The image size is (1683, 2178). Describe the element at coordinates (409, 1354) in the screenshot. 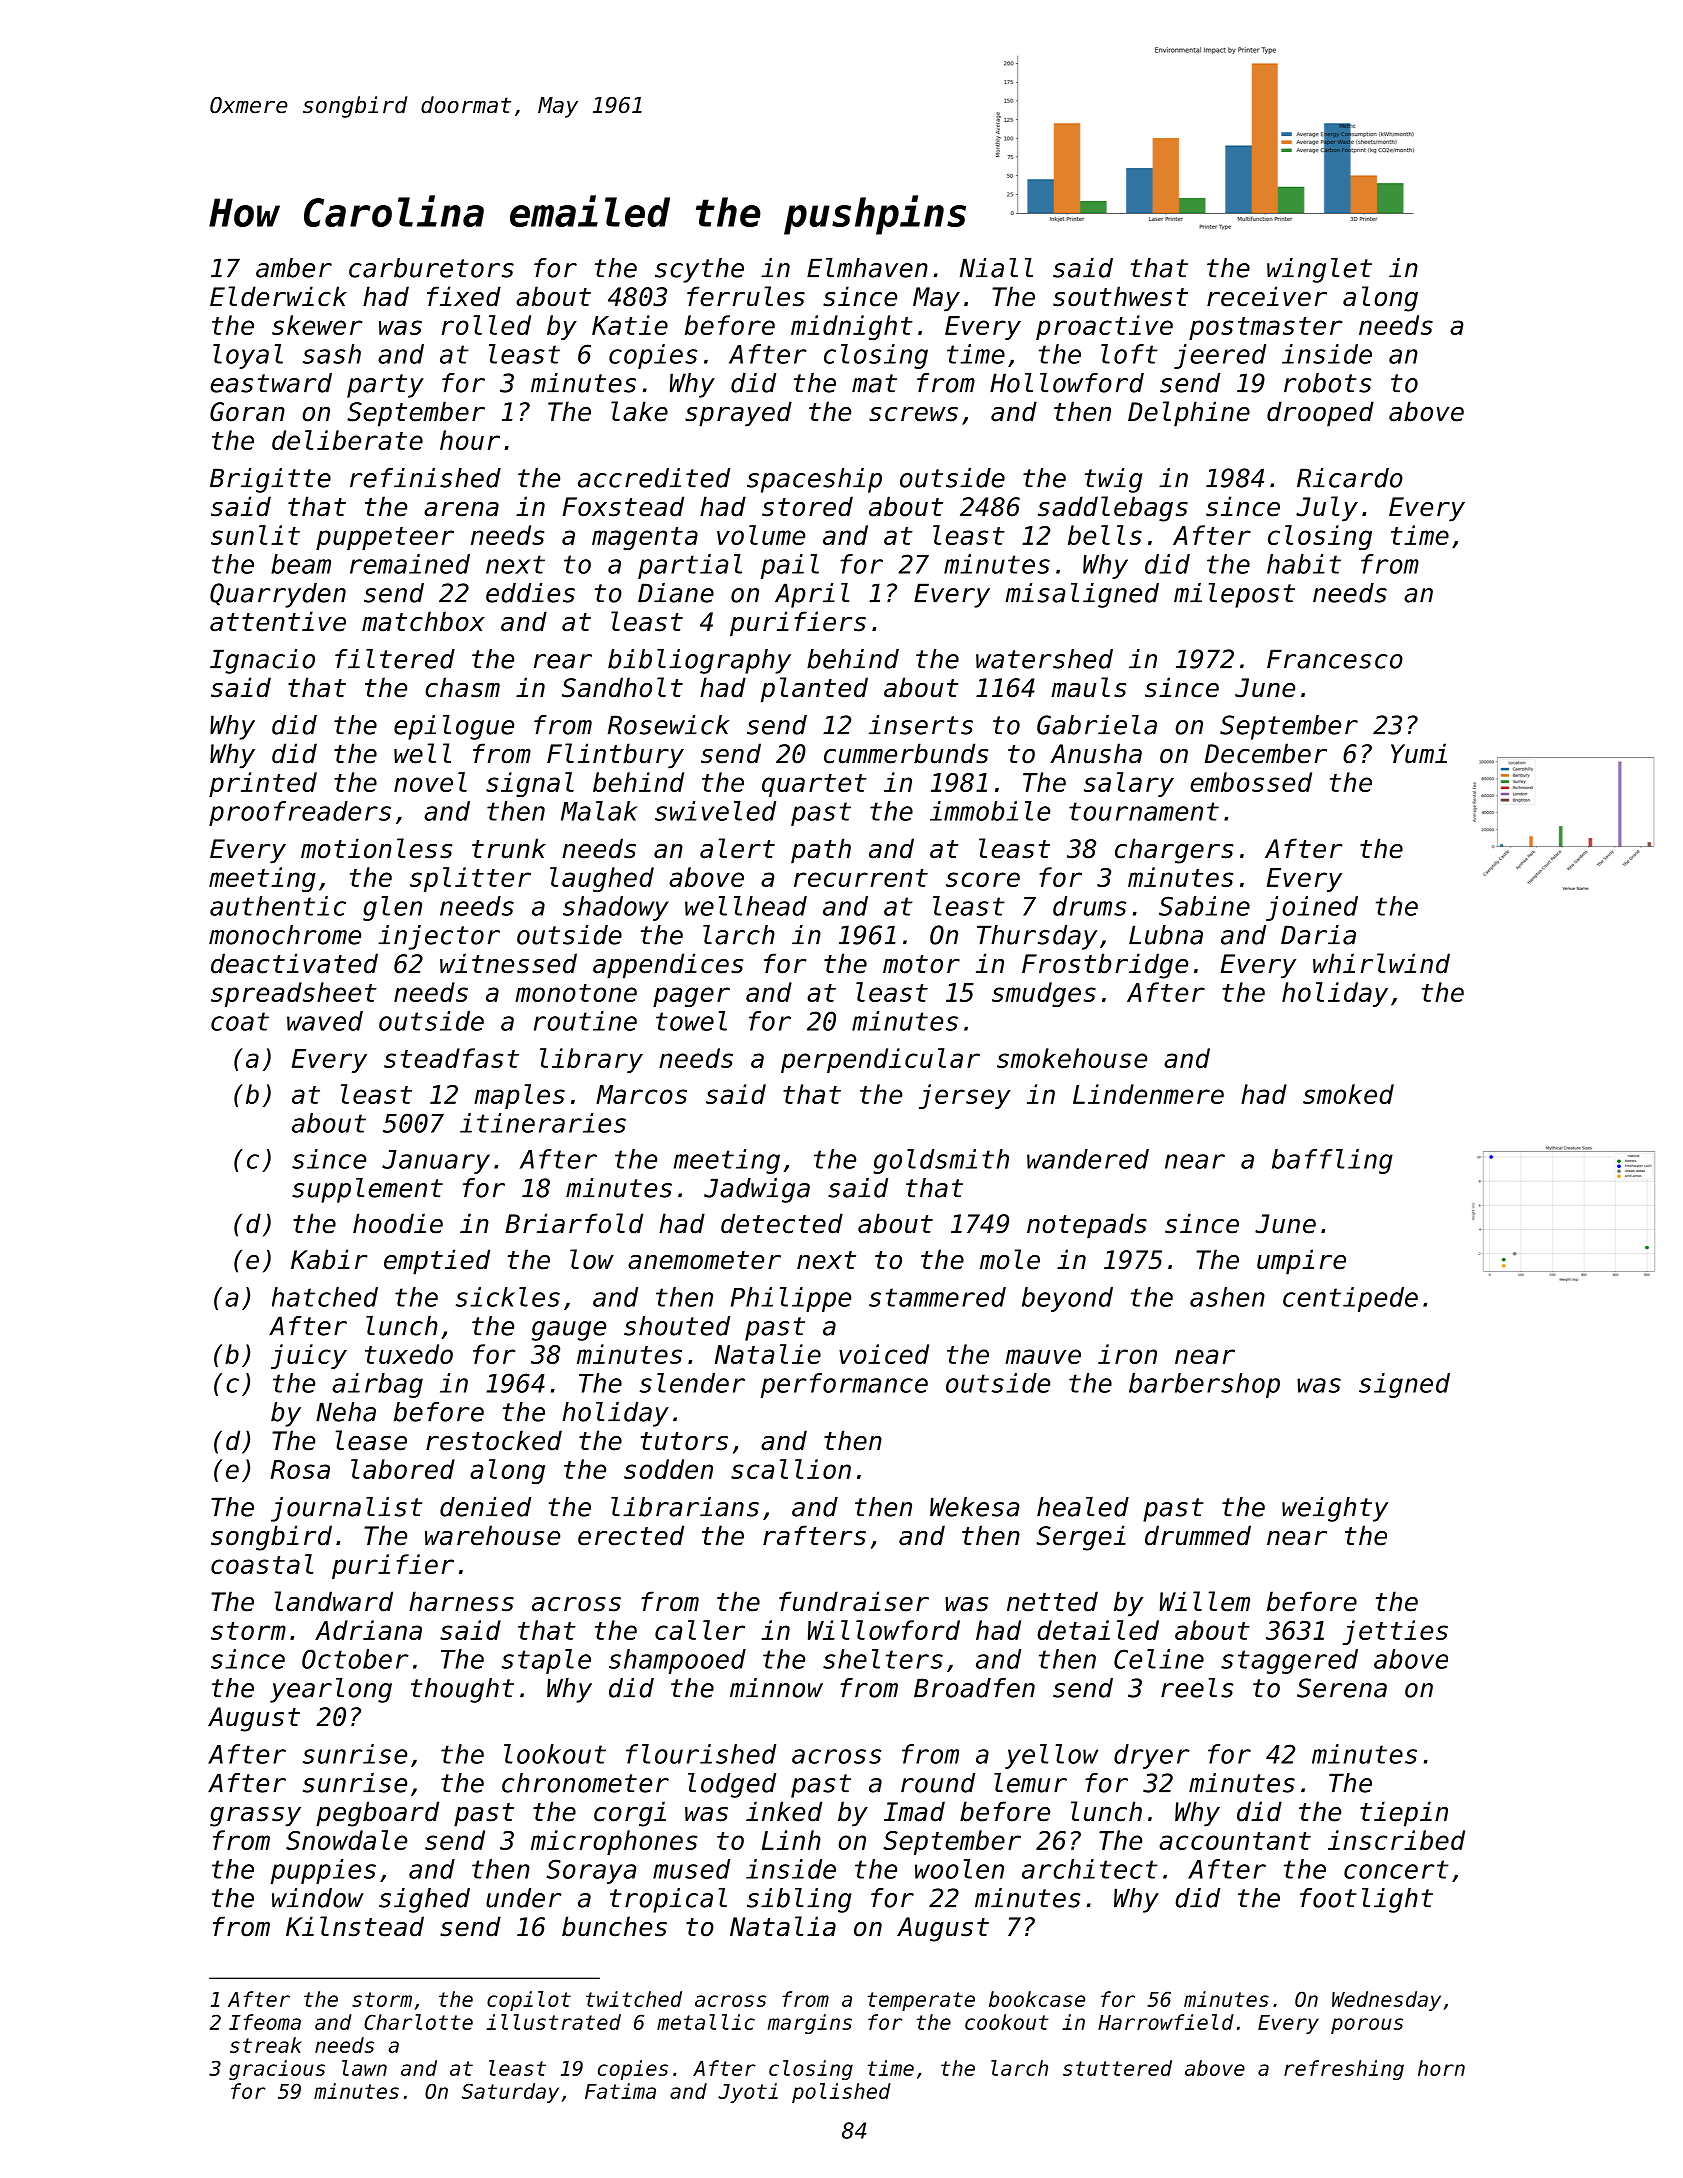

I see `tuxedo` at that location.
